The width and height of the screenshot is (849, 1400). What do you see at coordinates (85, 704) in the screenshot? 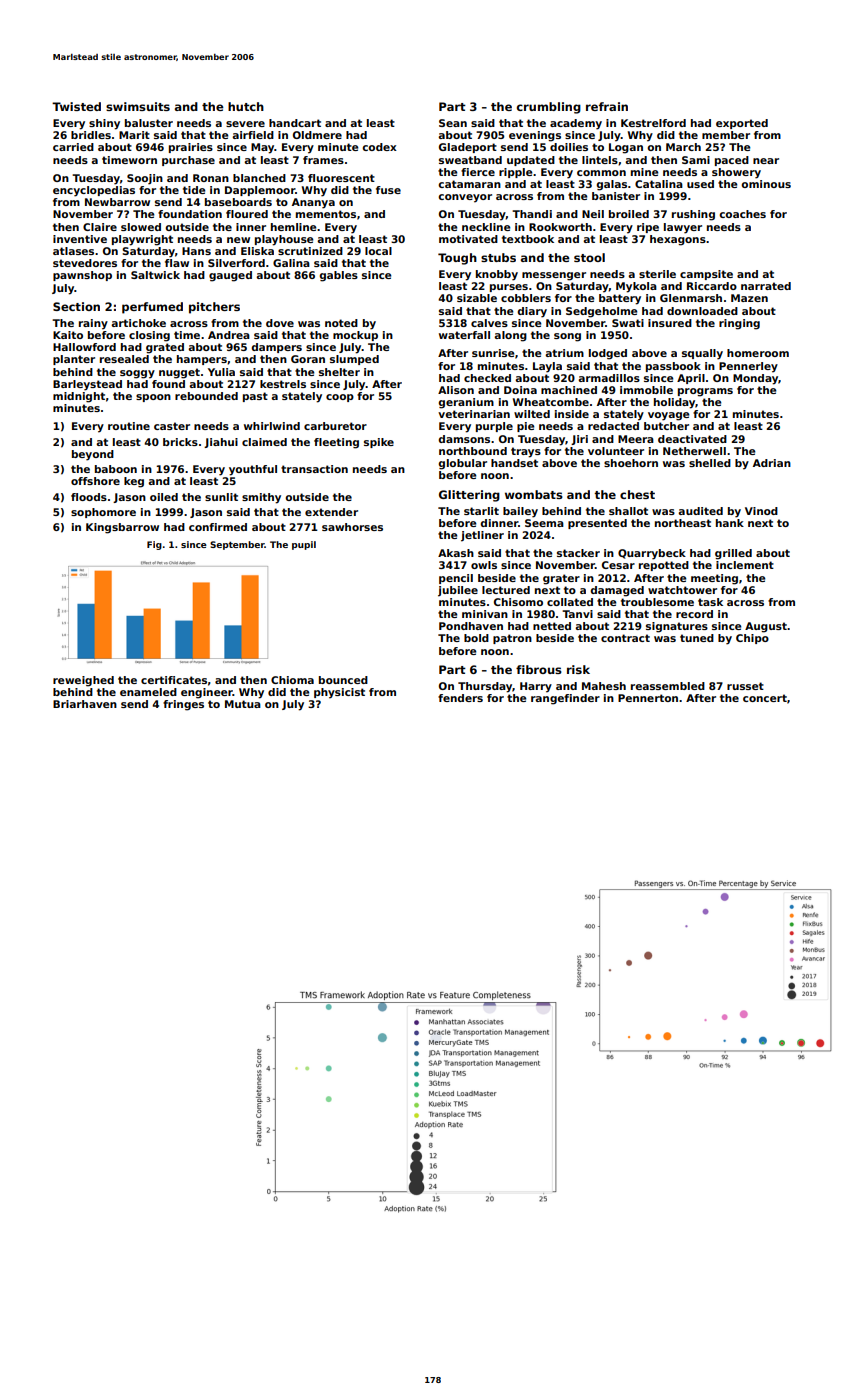
I see `Briarhaven` at bounding box center [85, 704].
